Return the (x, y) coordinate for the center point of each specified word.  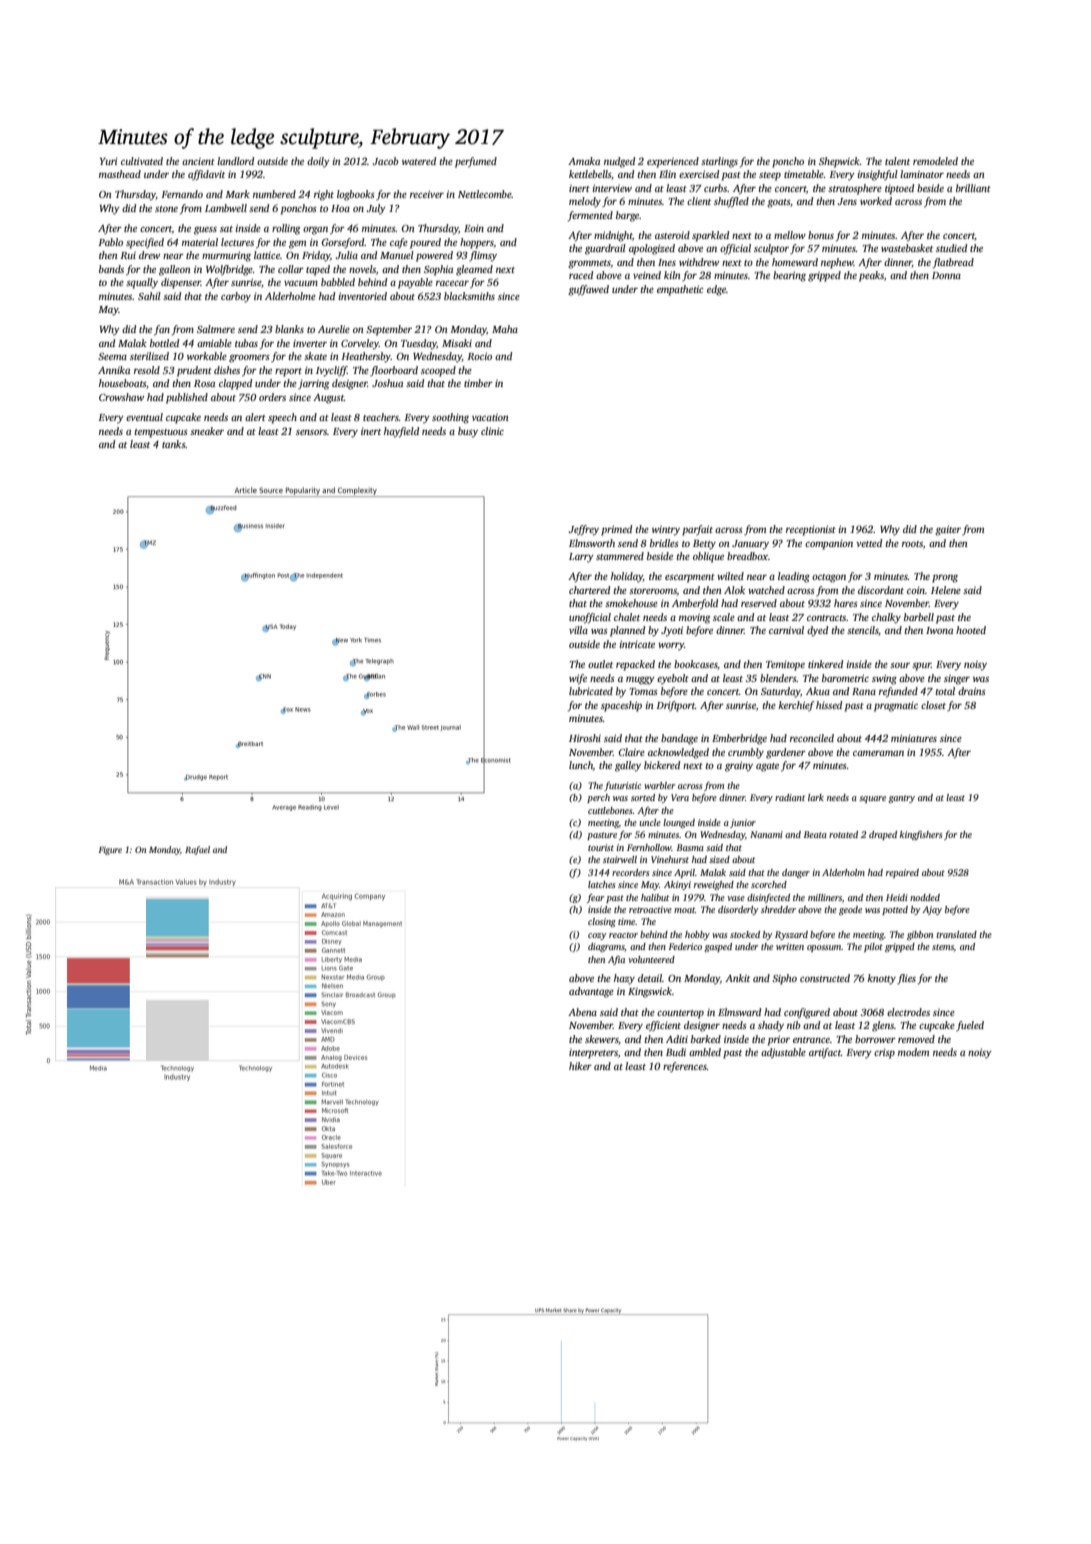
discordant (881, 590)
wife (578, 679)
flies (906, 979)
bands (111, 269)
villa (578, 630)
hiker (580, 1066)
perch (598, 798)
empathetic (680, 290)
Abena (582, 1012)
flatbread (953, 263)
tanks (174, 444)
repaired (902, 873)
